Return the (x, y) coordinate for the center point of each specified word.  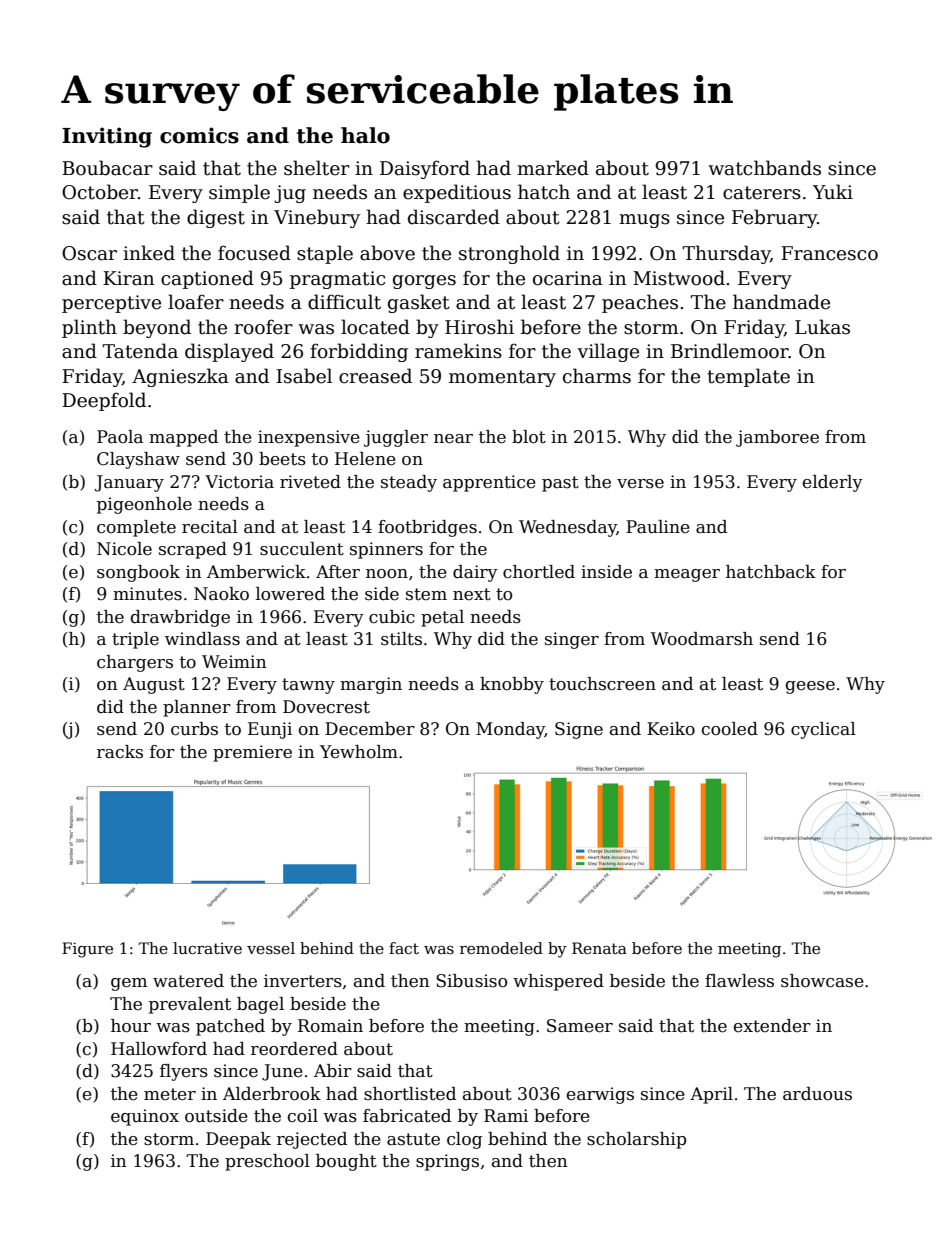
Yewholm (359, 752)
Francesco (829, 253)
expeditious (457, 193)
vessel (271, 948)
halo (365, 135)
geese (810, 687)
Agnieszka (180, 377)
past (560, 484)
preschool (267, 1162)
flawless (739, 981)
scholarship (636, 1140)
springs (447, 1162)
